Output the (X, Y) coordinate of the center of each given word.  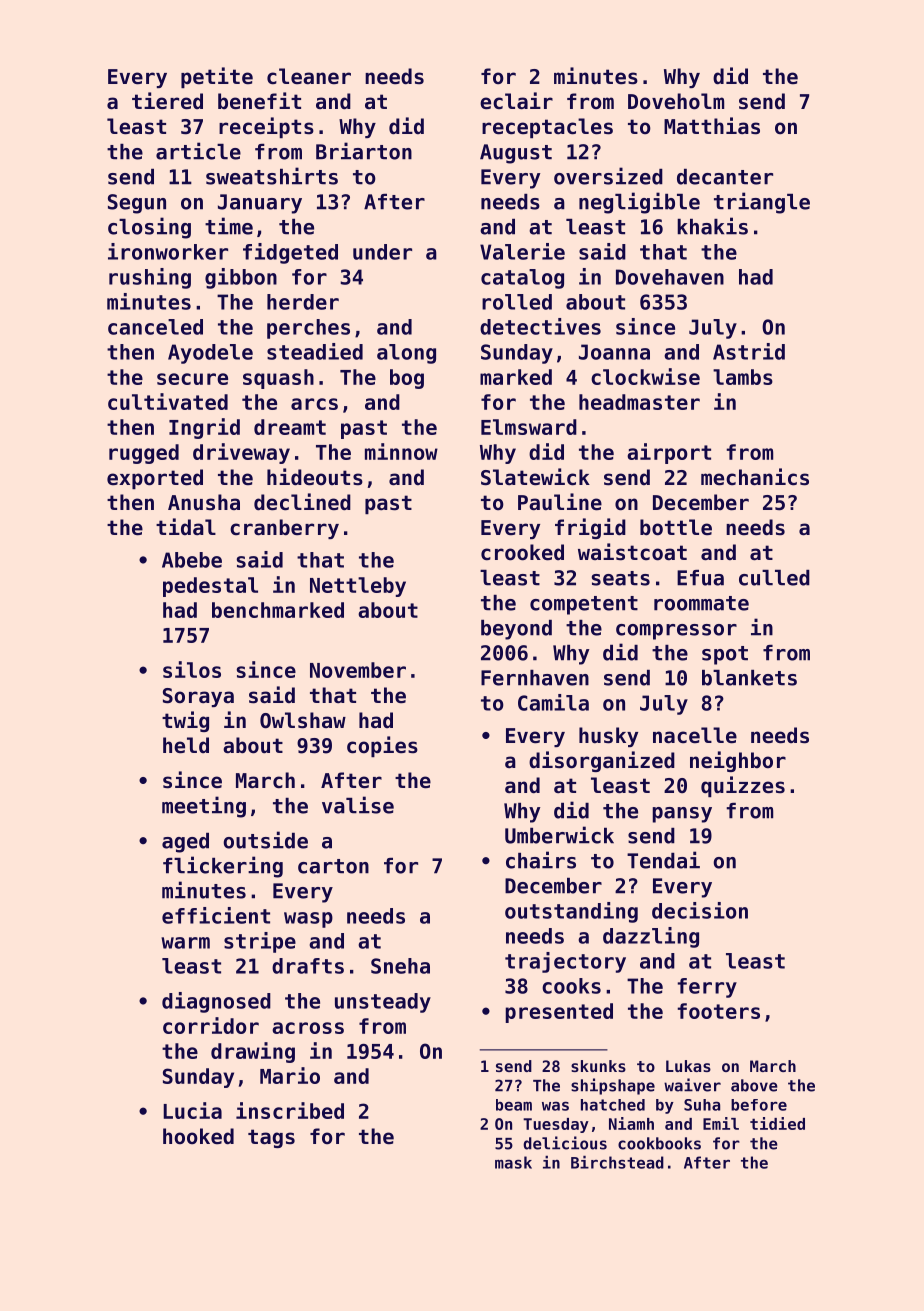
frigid (590, 528)
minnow (401, 451)
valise (358, 805)
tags (271, 1138)
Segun (137, 204)
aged (185, 843)
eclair (516, 101)
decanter (725, 177)
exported (155, 479)
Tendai (663, 860)
